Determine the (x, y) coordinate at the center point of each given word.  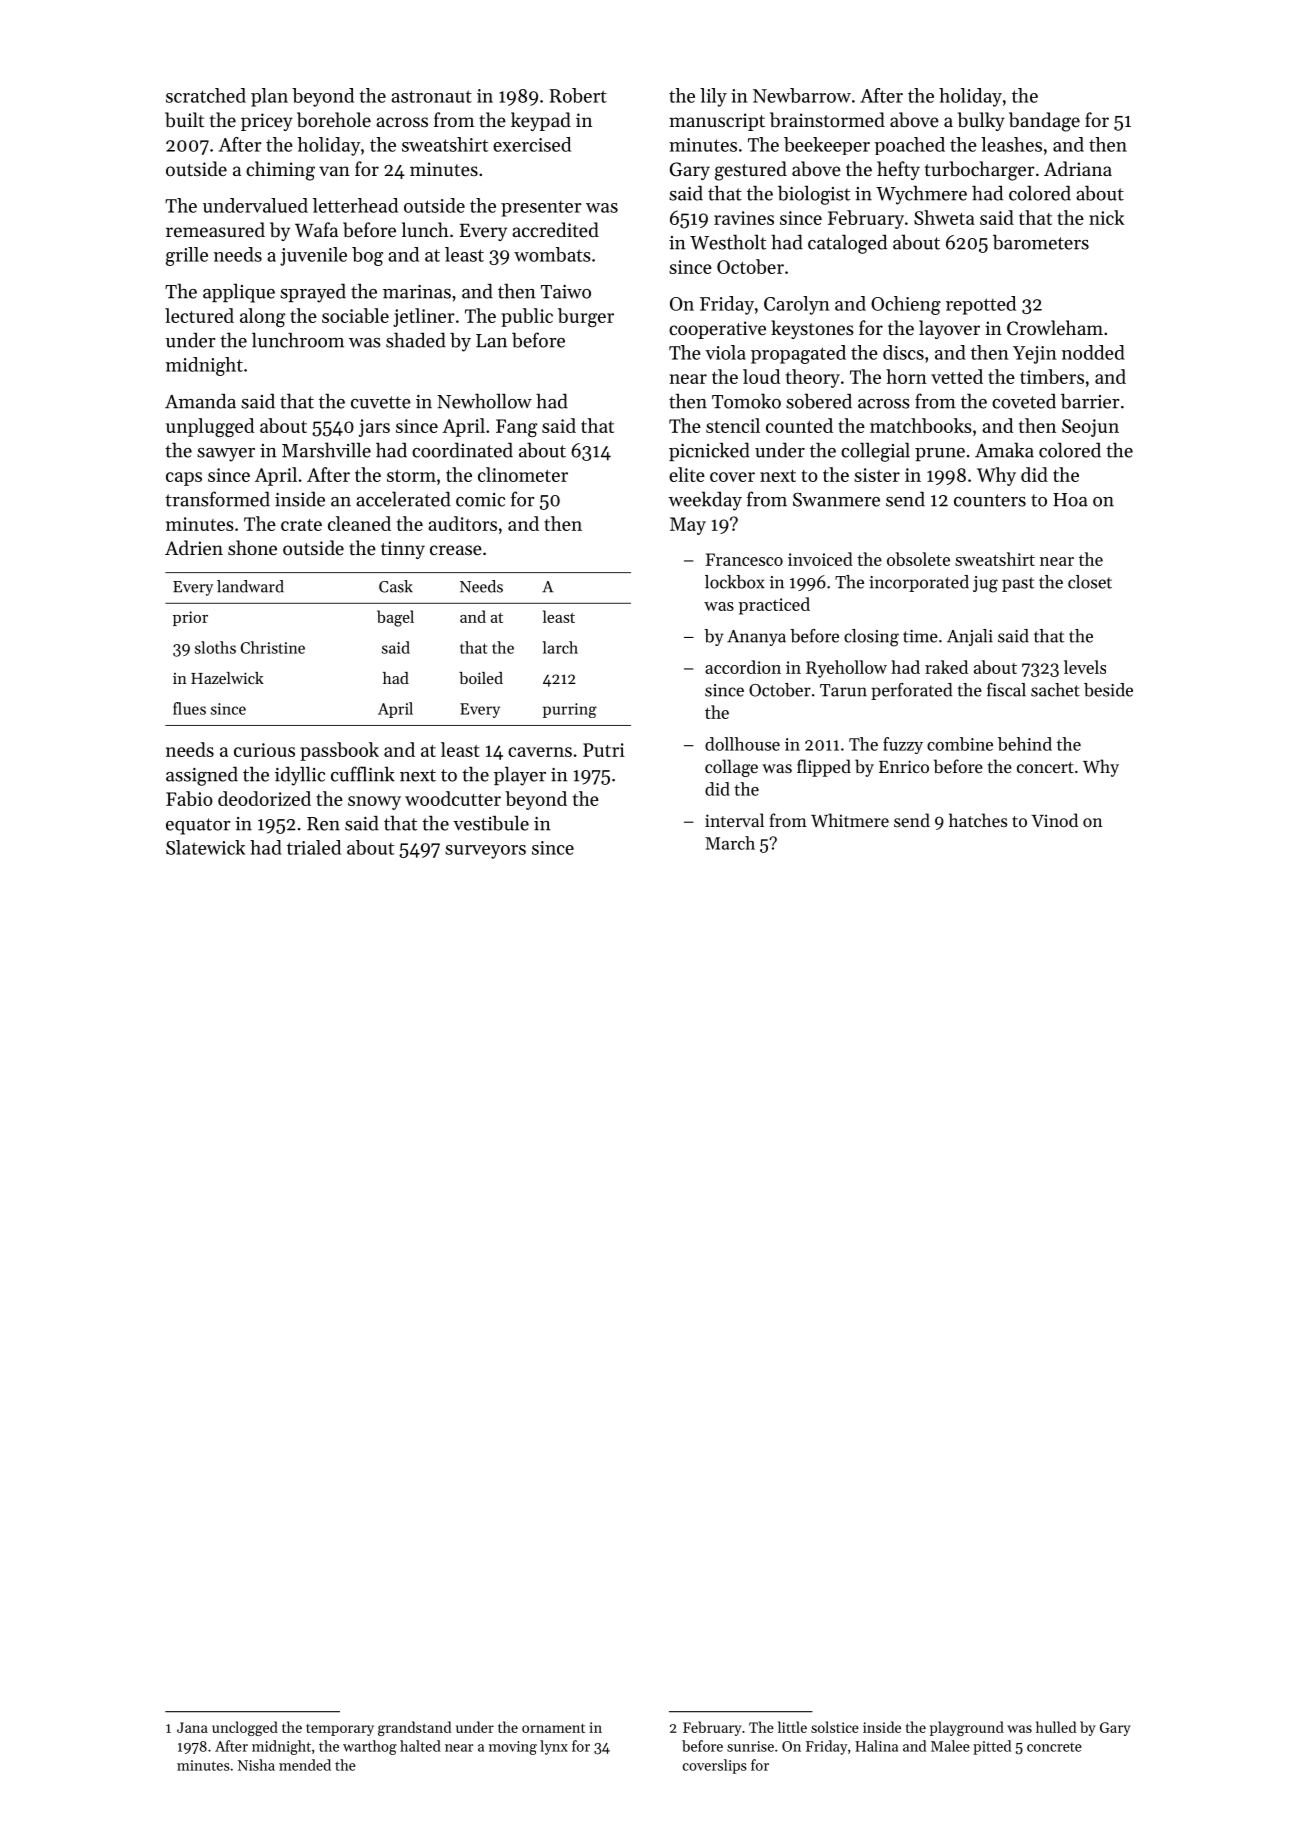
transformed (217, 499)
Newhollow (484, 401)
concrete (1054, 1747)
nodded (1093, 352)
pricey (267, 122)
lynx (554, 1747)
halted (420, 1746)
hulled (1056, 1727)
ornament (553, 1728)
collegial (875, 452)
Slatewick (205, 847)
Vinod (1054, 820)
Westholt (728, 242)
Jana (192, 1727)
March (730, 843)
